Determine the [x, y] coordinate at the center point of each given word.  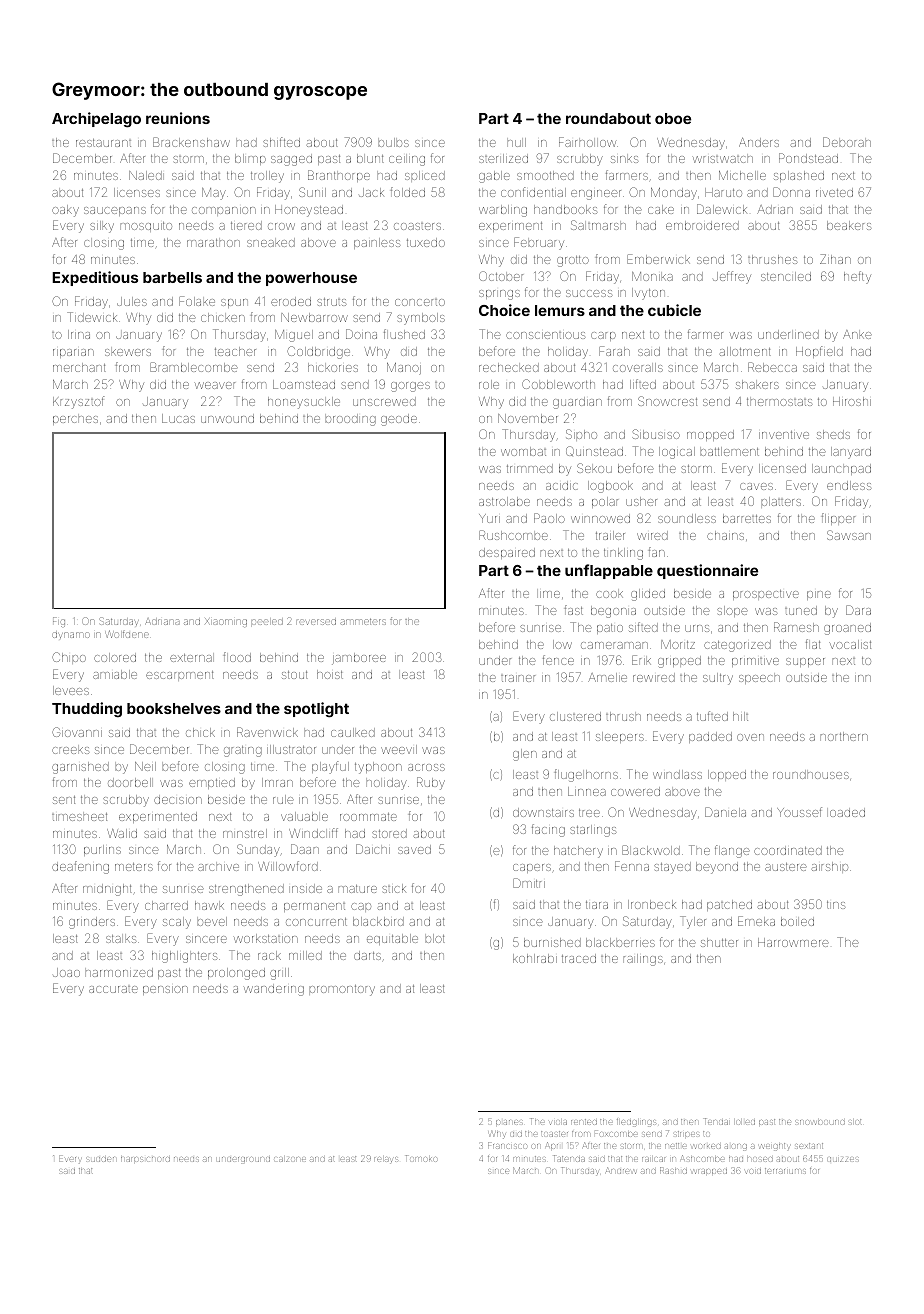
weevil [399, 749]
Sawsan [849, 535]
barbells [172, 277]
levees [71, 690]
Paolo [549, 518]
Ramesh [796, 627]
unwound [227, 418]
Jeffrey [732, 277]
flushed [404, 334]
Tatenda [569, 1158]
